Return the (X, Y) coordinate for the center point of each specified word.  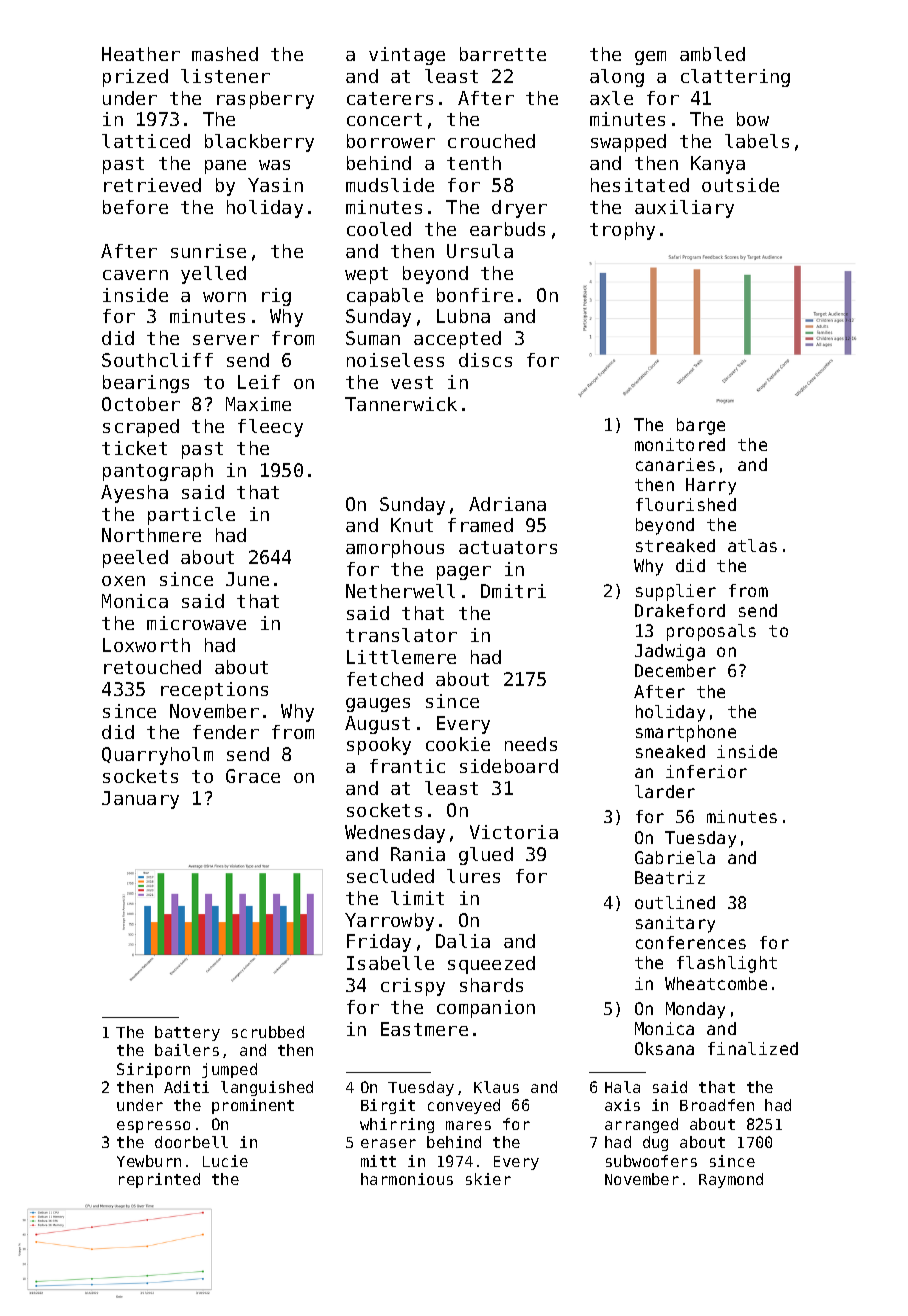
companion (486, 1009)
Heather (141, 54)
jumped (229, 1070)
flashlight (727, 964)
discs (485, 360)
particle (191, 516)
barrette (503, 54)
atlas (752, 545)
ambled (712, 54)
